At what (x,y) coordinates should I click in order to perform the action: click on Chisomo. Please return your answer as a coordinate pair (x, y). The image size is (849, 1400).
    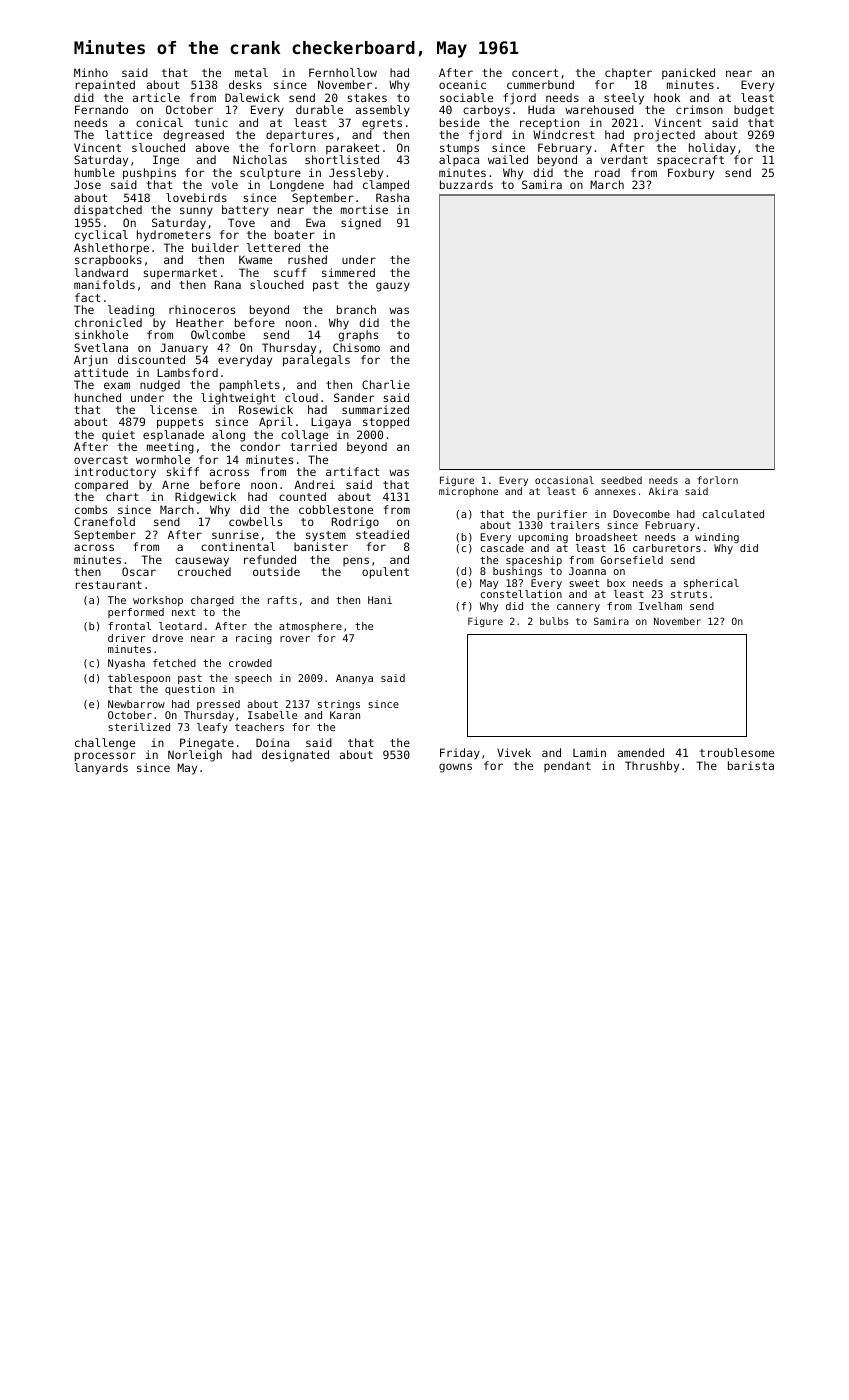
    Looking at the image, I should click on (356, 347).
